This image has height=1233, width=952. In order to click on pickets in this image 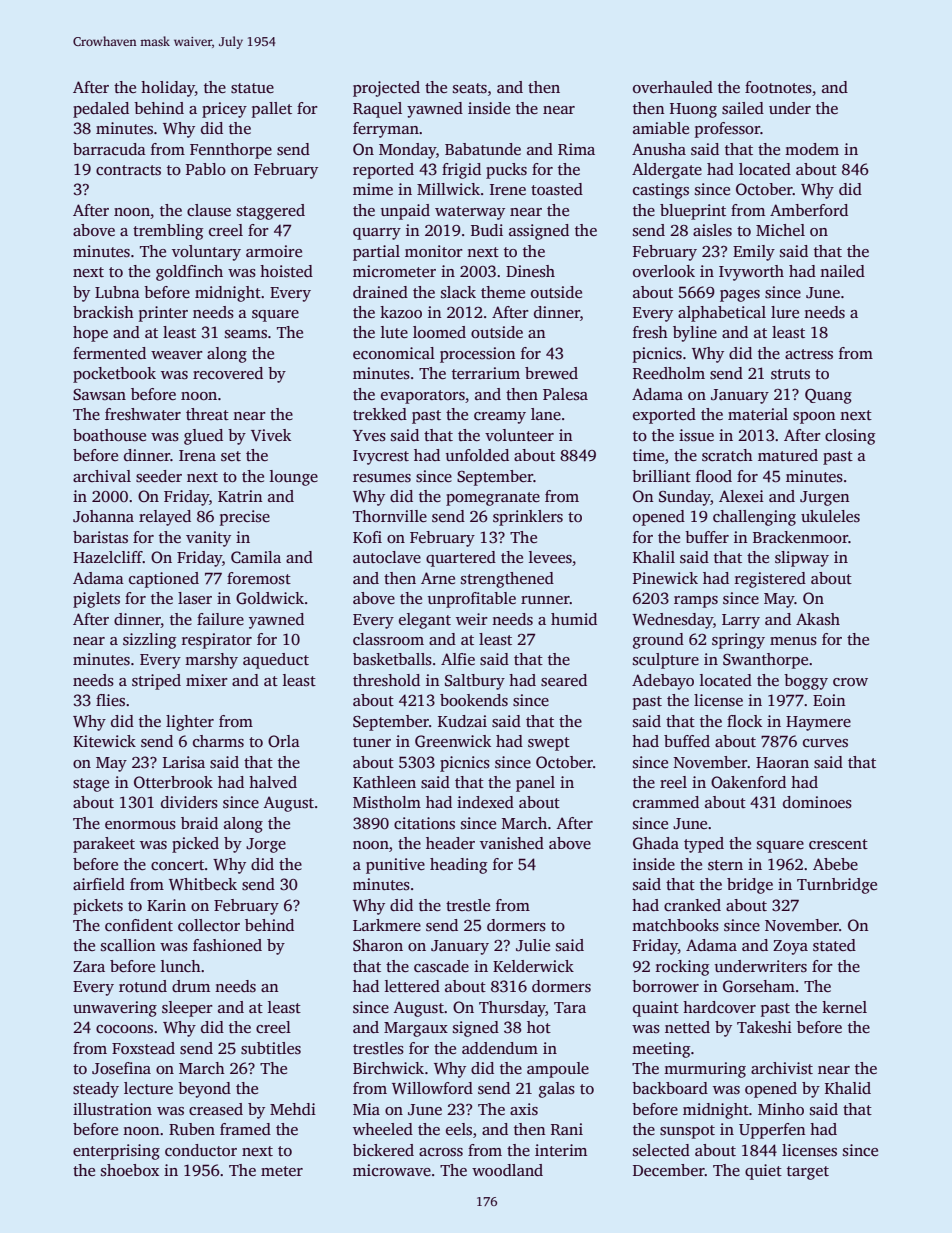, I will do `click(98, 907)`.
